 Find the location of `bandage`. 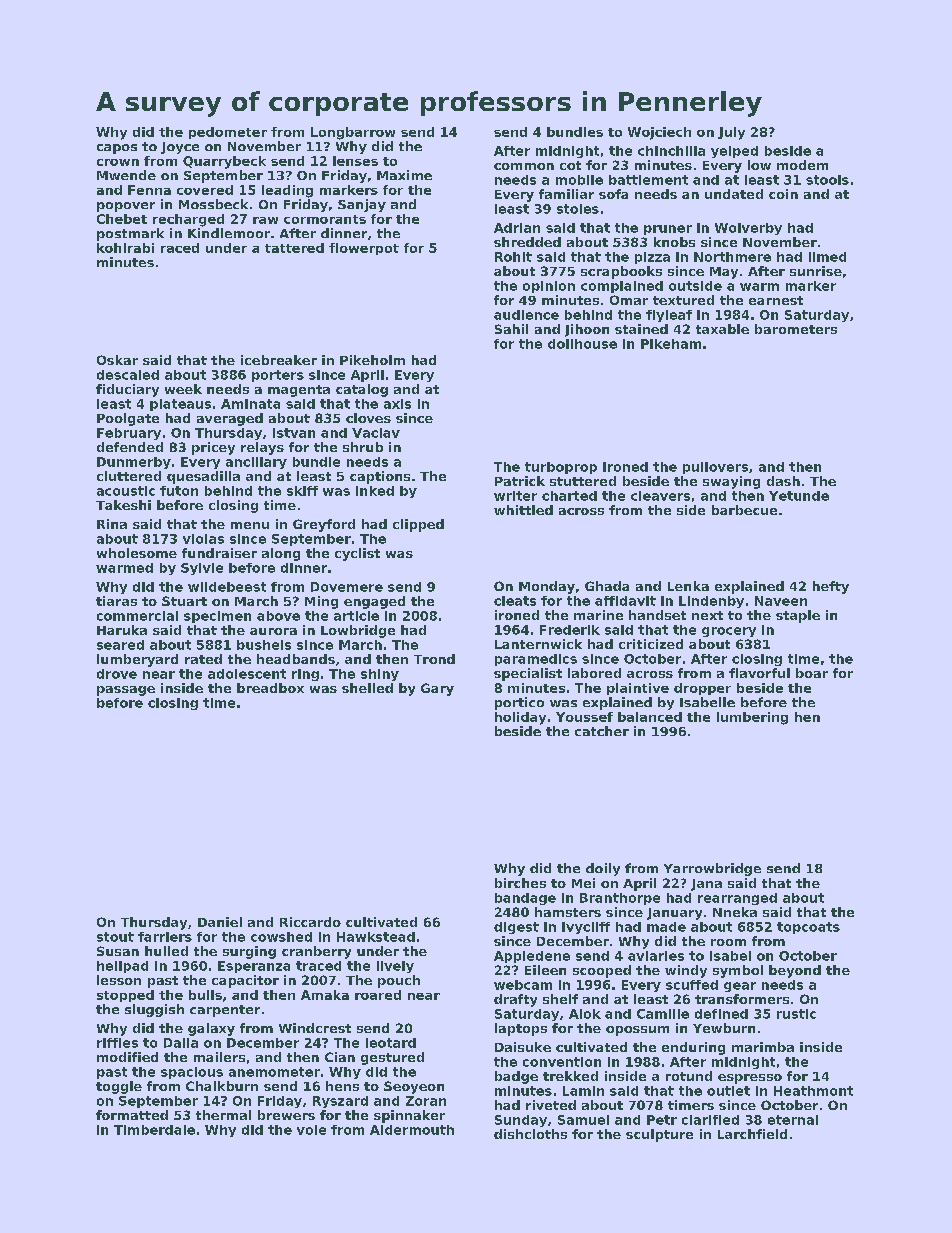

bandage is located at coordinates (525, 899).
